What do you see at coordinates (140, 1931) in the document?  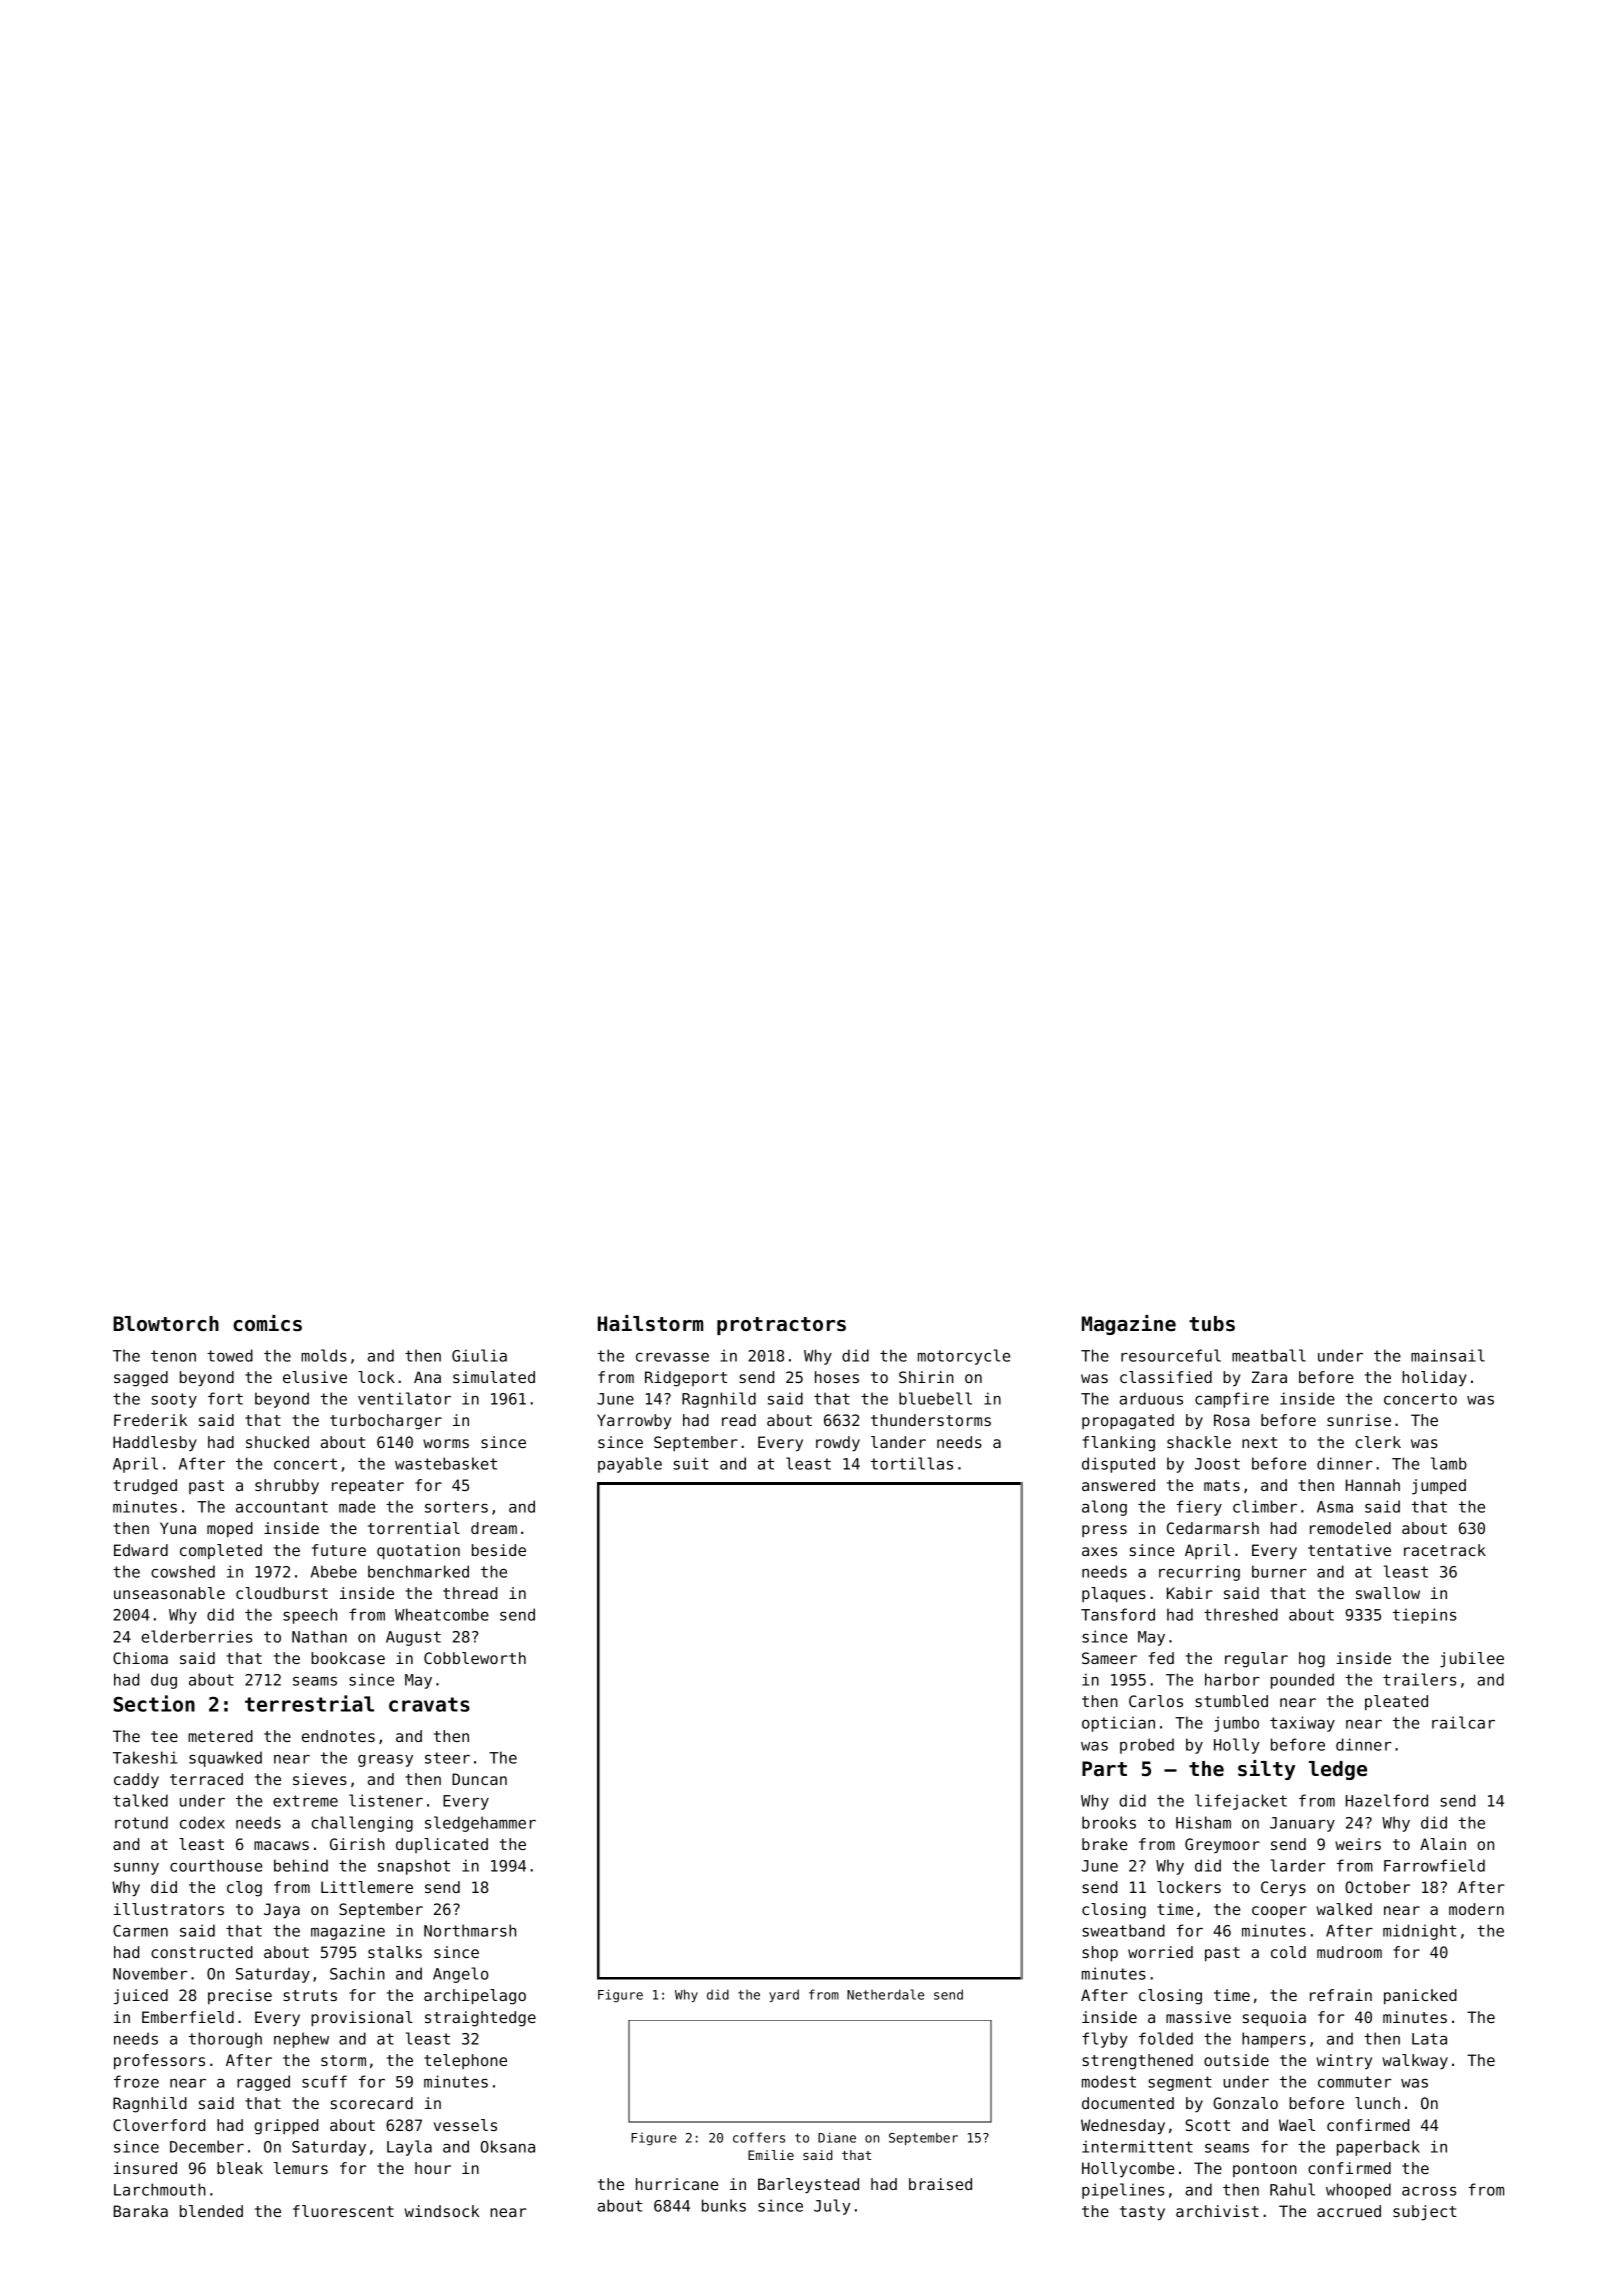 I see `Carmen` at bounding box center [140, 1931].
